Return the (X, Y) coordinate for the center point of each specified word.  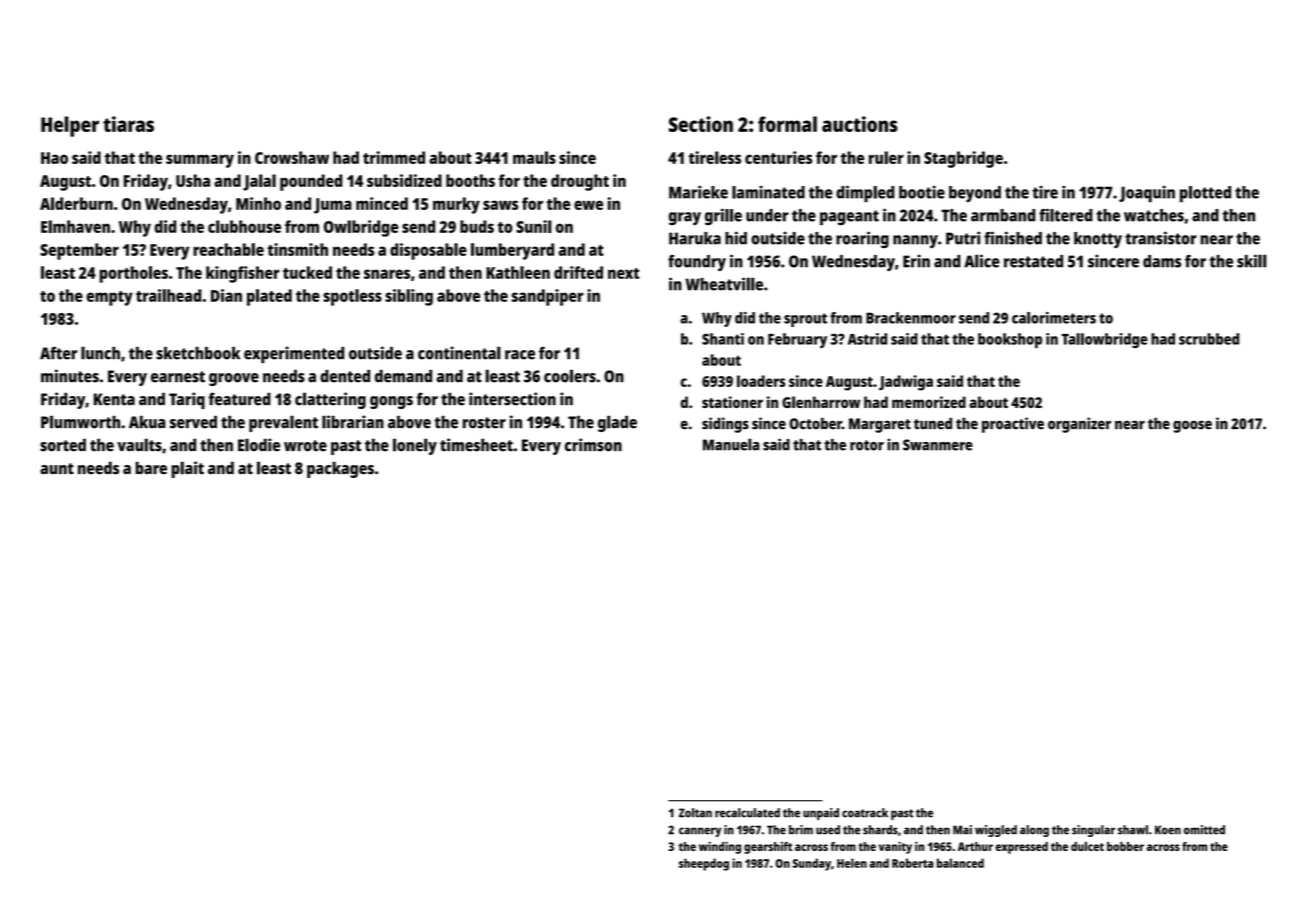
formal (787, 124)
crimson (593, 445)
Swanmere (938, 445)
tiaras (128, 124)
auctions (860, 124)
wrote (305, 446)
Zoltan (695, 813)
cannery (700, 832)
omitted (1204, 830)
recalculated (747, 813)
